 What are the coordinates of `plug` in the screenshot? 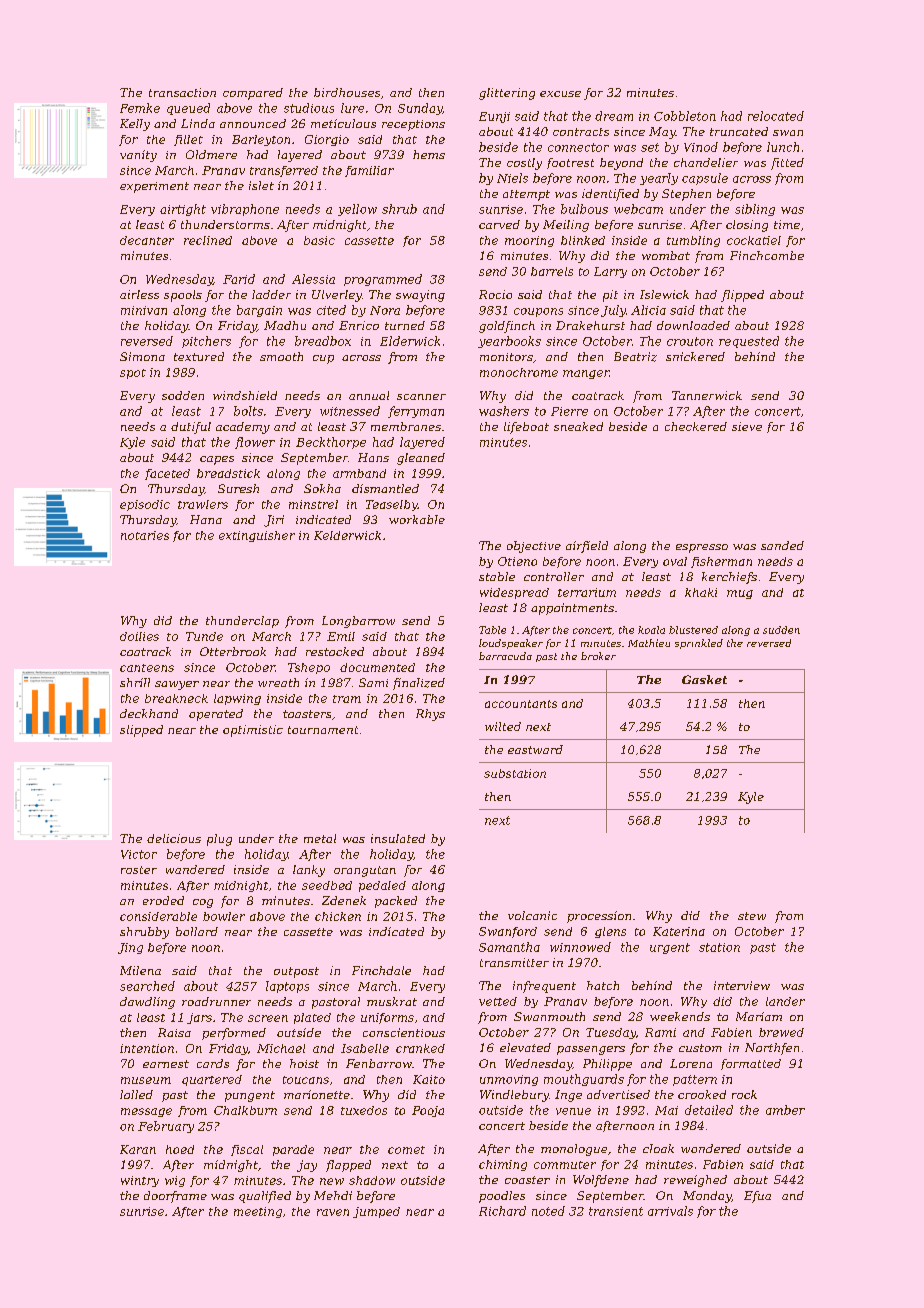 It's located at (219, 840).
